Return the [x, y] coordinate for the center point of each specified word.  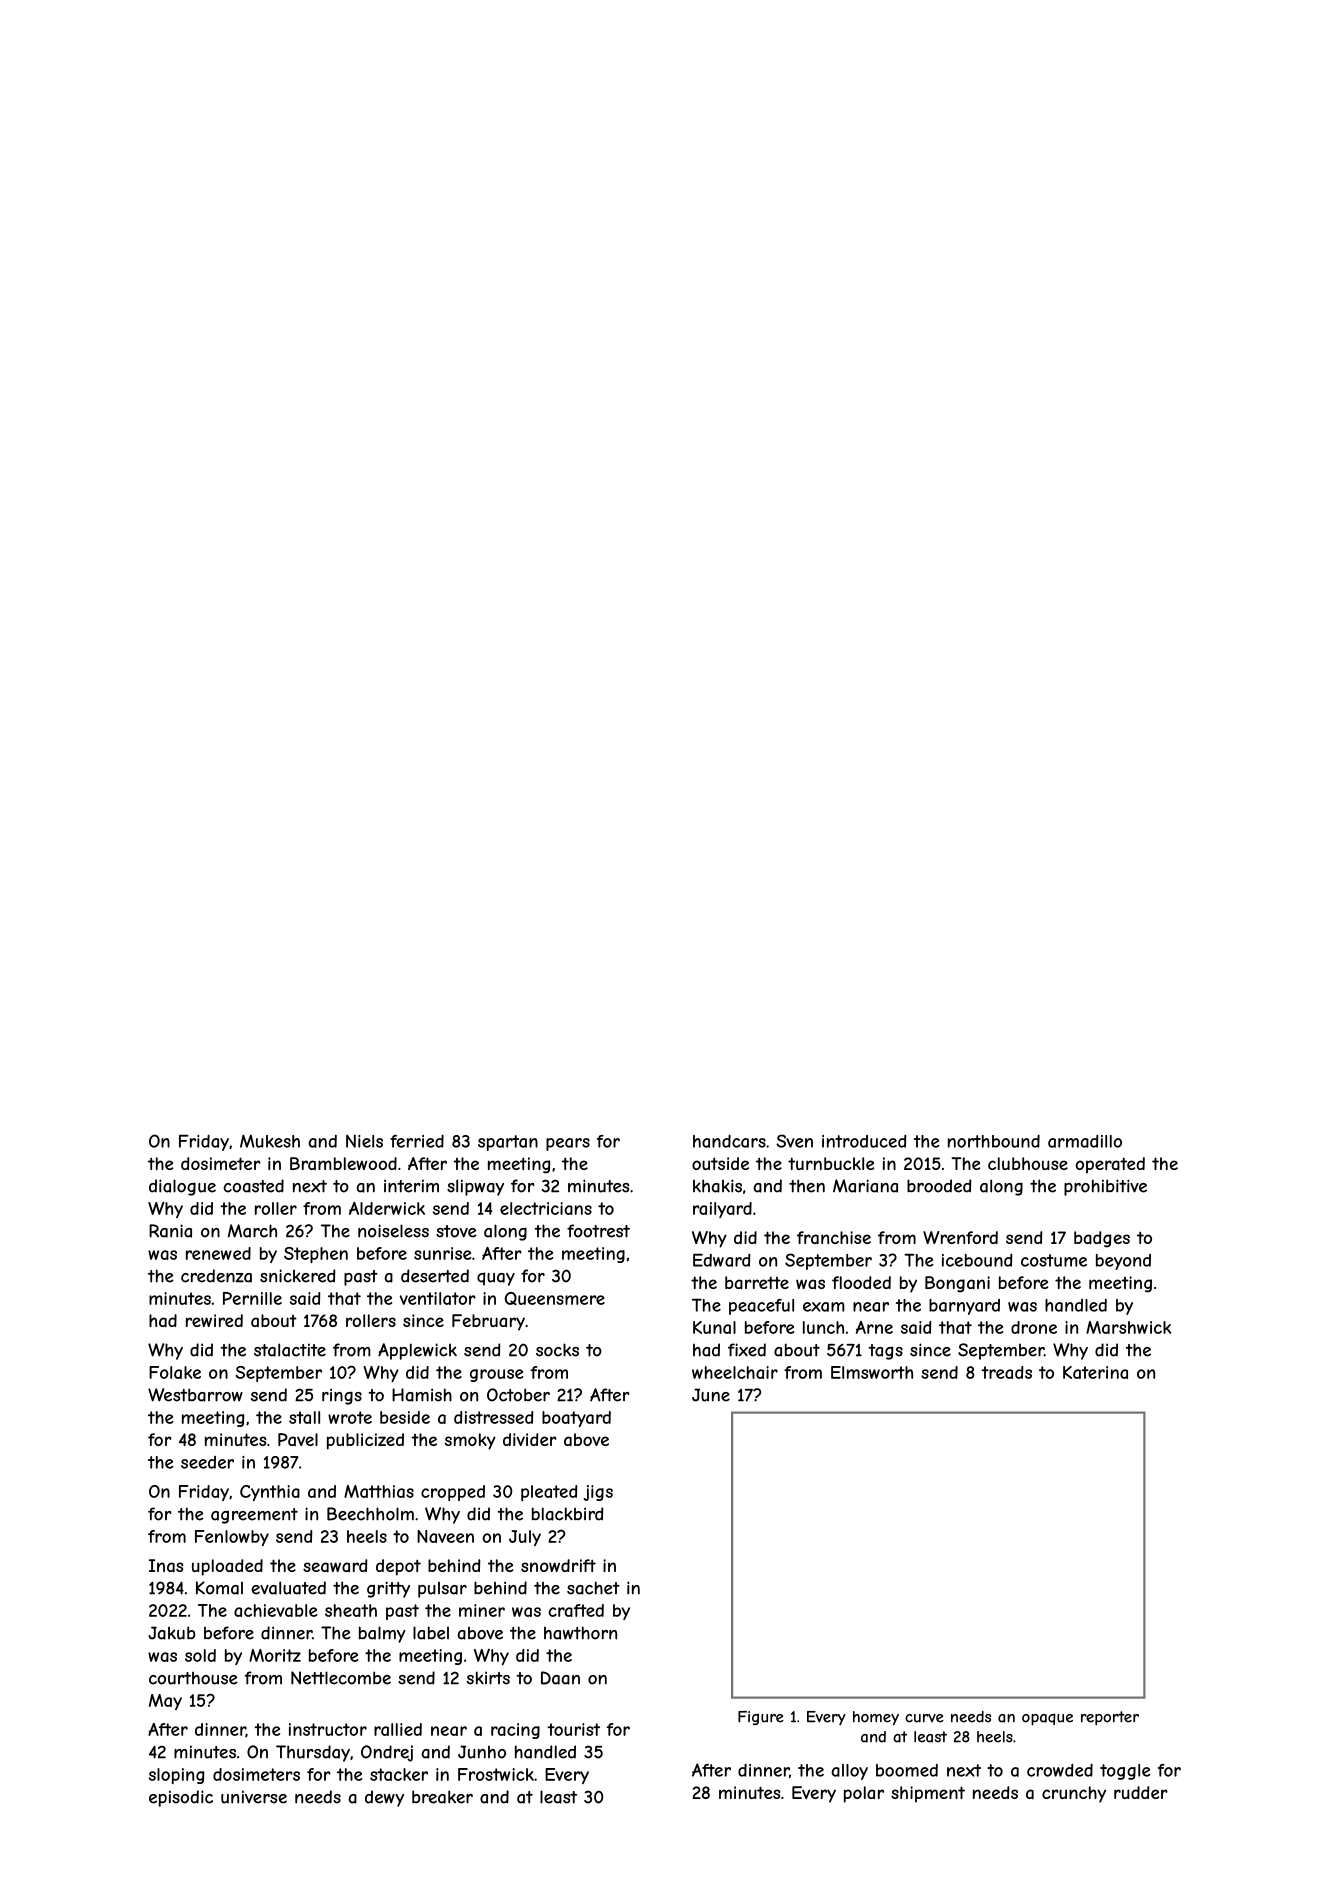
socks [557, 1350]
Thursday [313, 1753]
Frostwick [496, 1774]
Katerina [1095, 1372]
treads [1006, 1372]
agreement [254, 1516]
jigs [598, 1493]
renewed [218, 1253]
